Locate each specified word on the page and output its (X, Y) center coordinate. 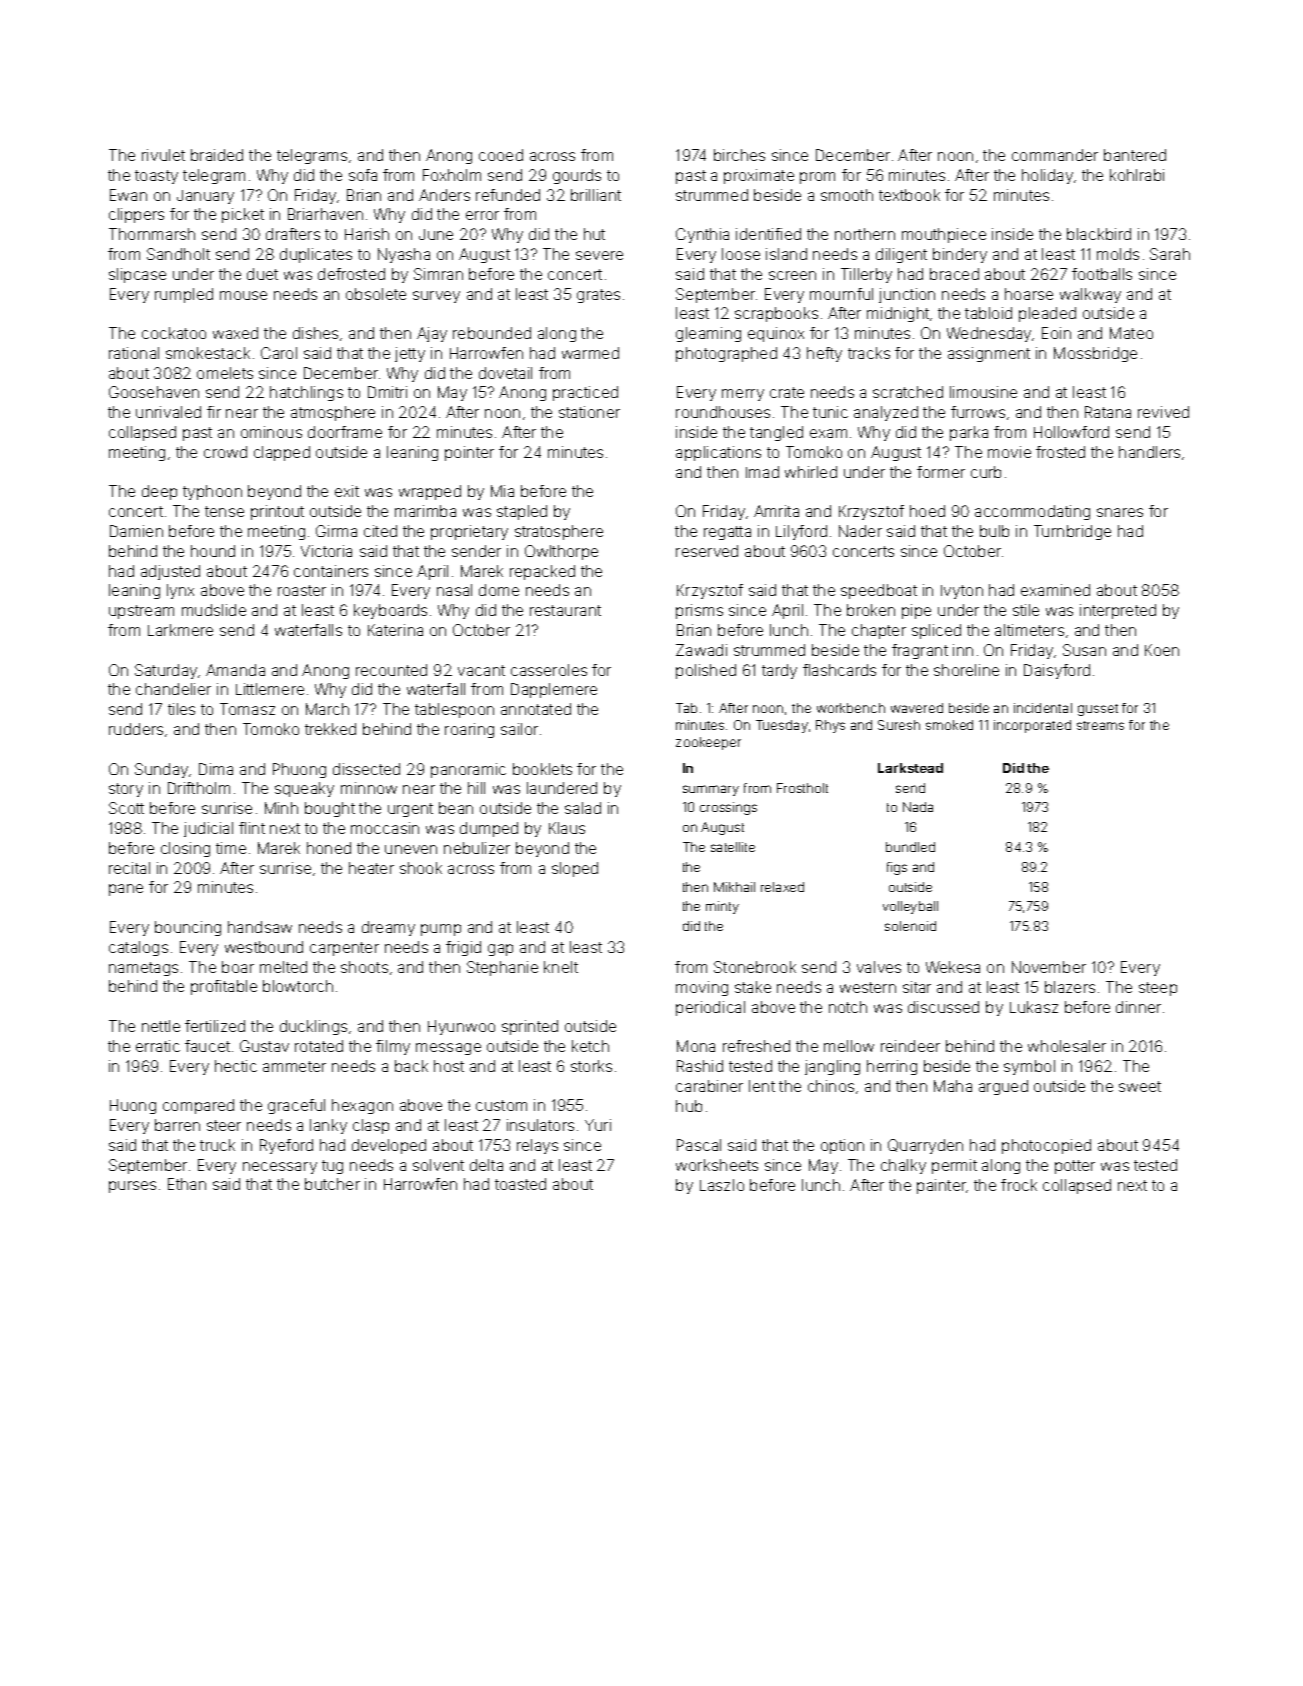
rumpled (184, 295)
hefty (824, 354)
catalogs (138, 948)
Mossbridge (1095, 354)
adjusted (170, 572)
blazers (1070, 987)
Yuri (598, 1125)
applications (718, 453)
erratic (158, 1046)
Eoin (1056, 333)
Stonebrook (755, 967)
